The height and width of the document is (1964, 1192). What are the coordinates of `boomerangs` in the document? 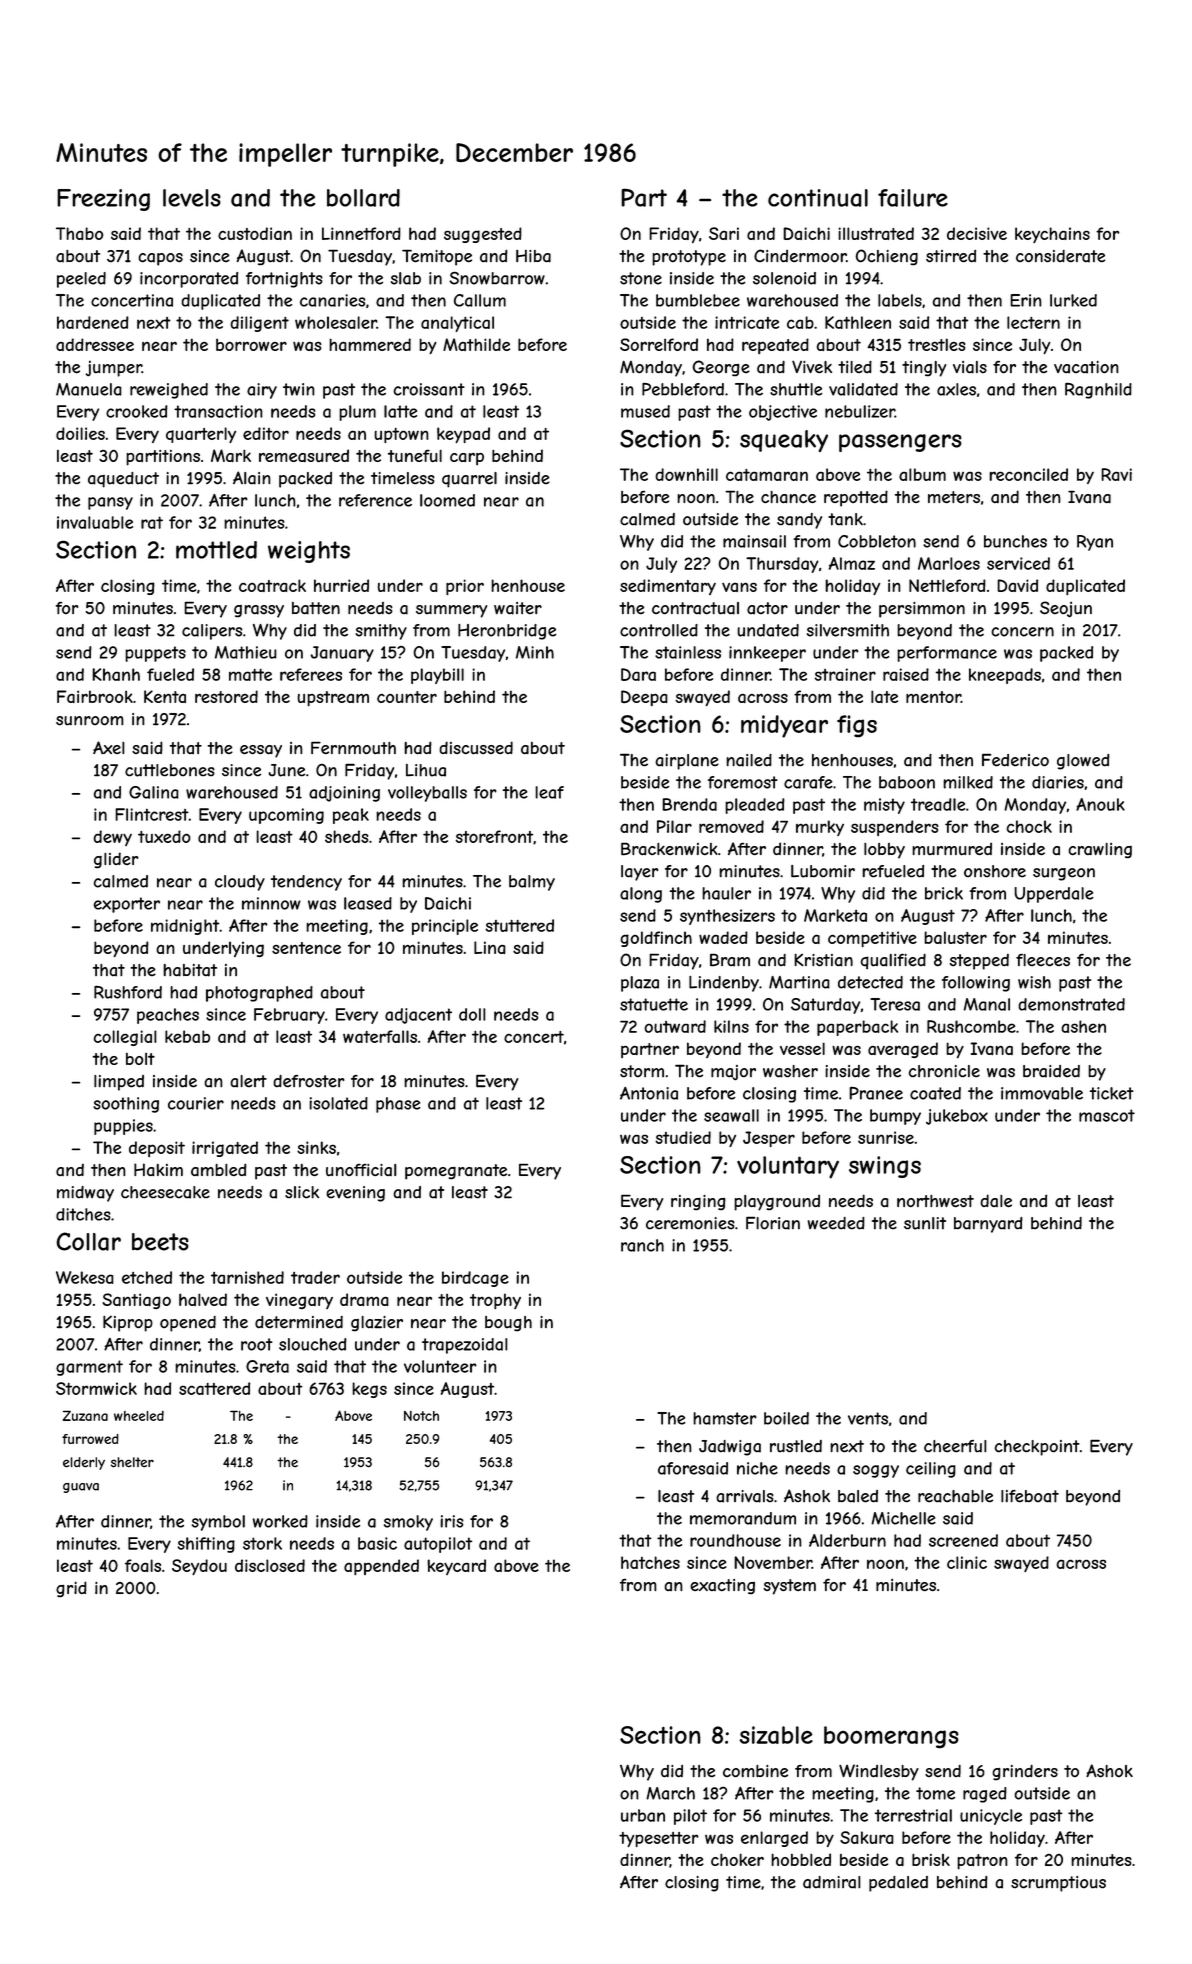 It's located at (891, 1737).
